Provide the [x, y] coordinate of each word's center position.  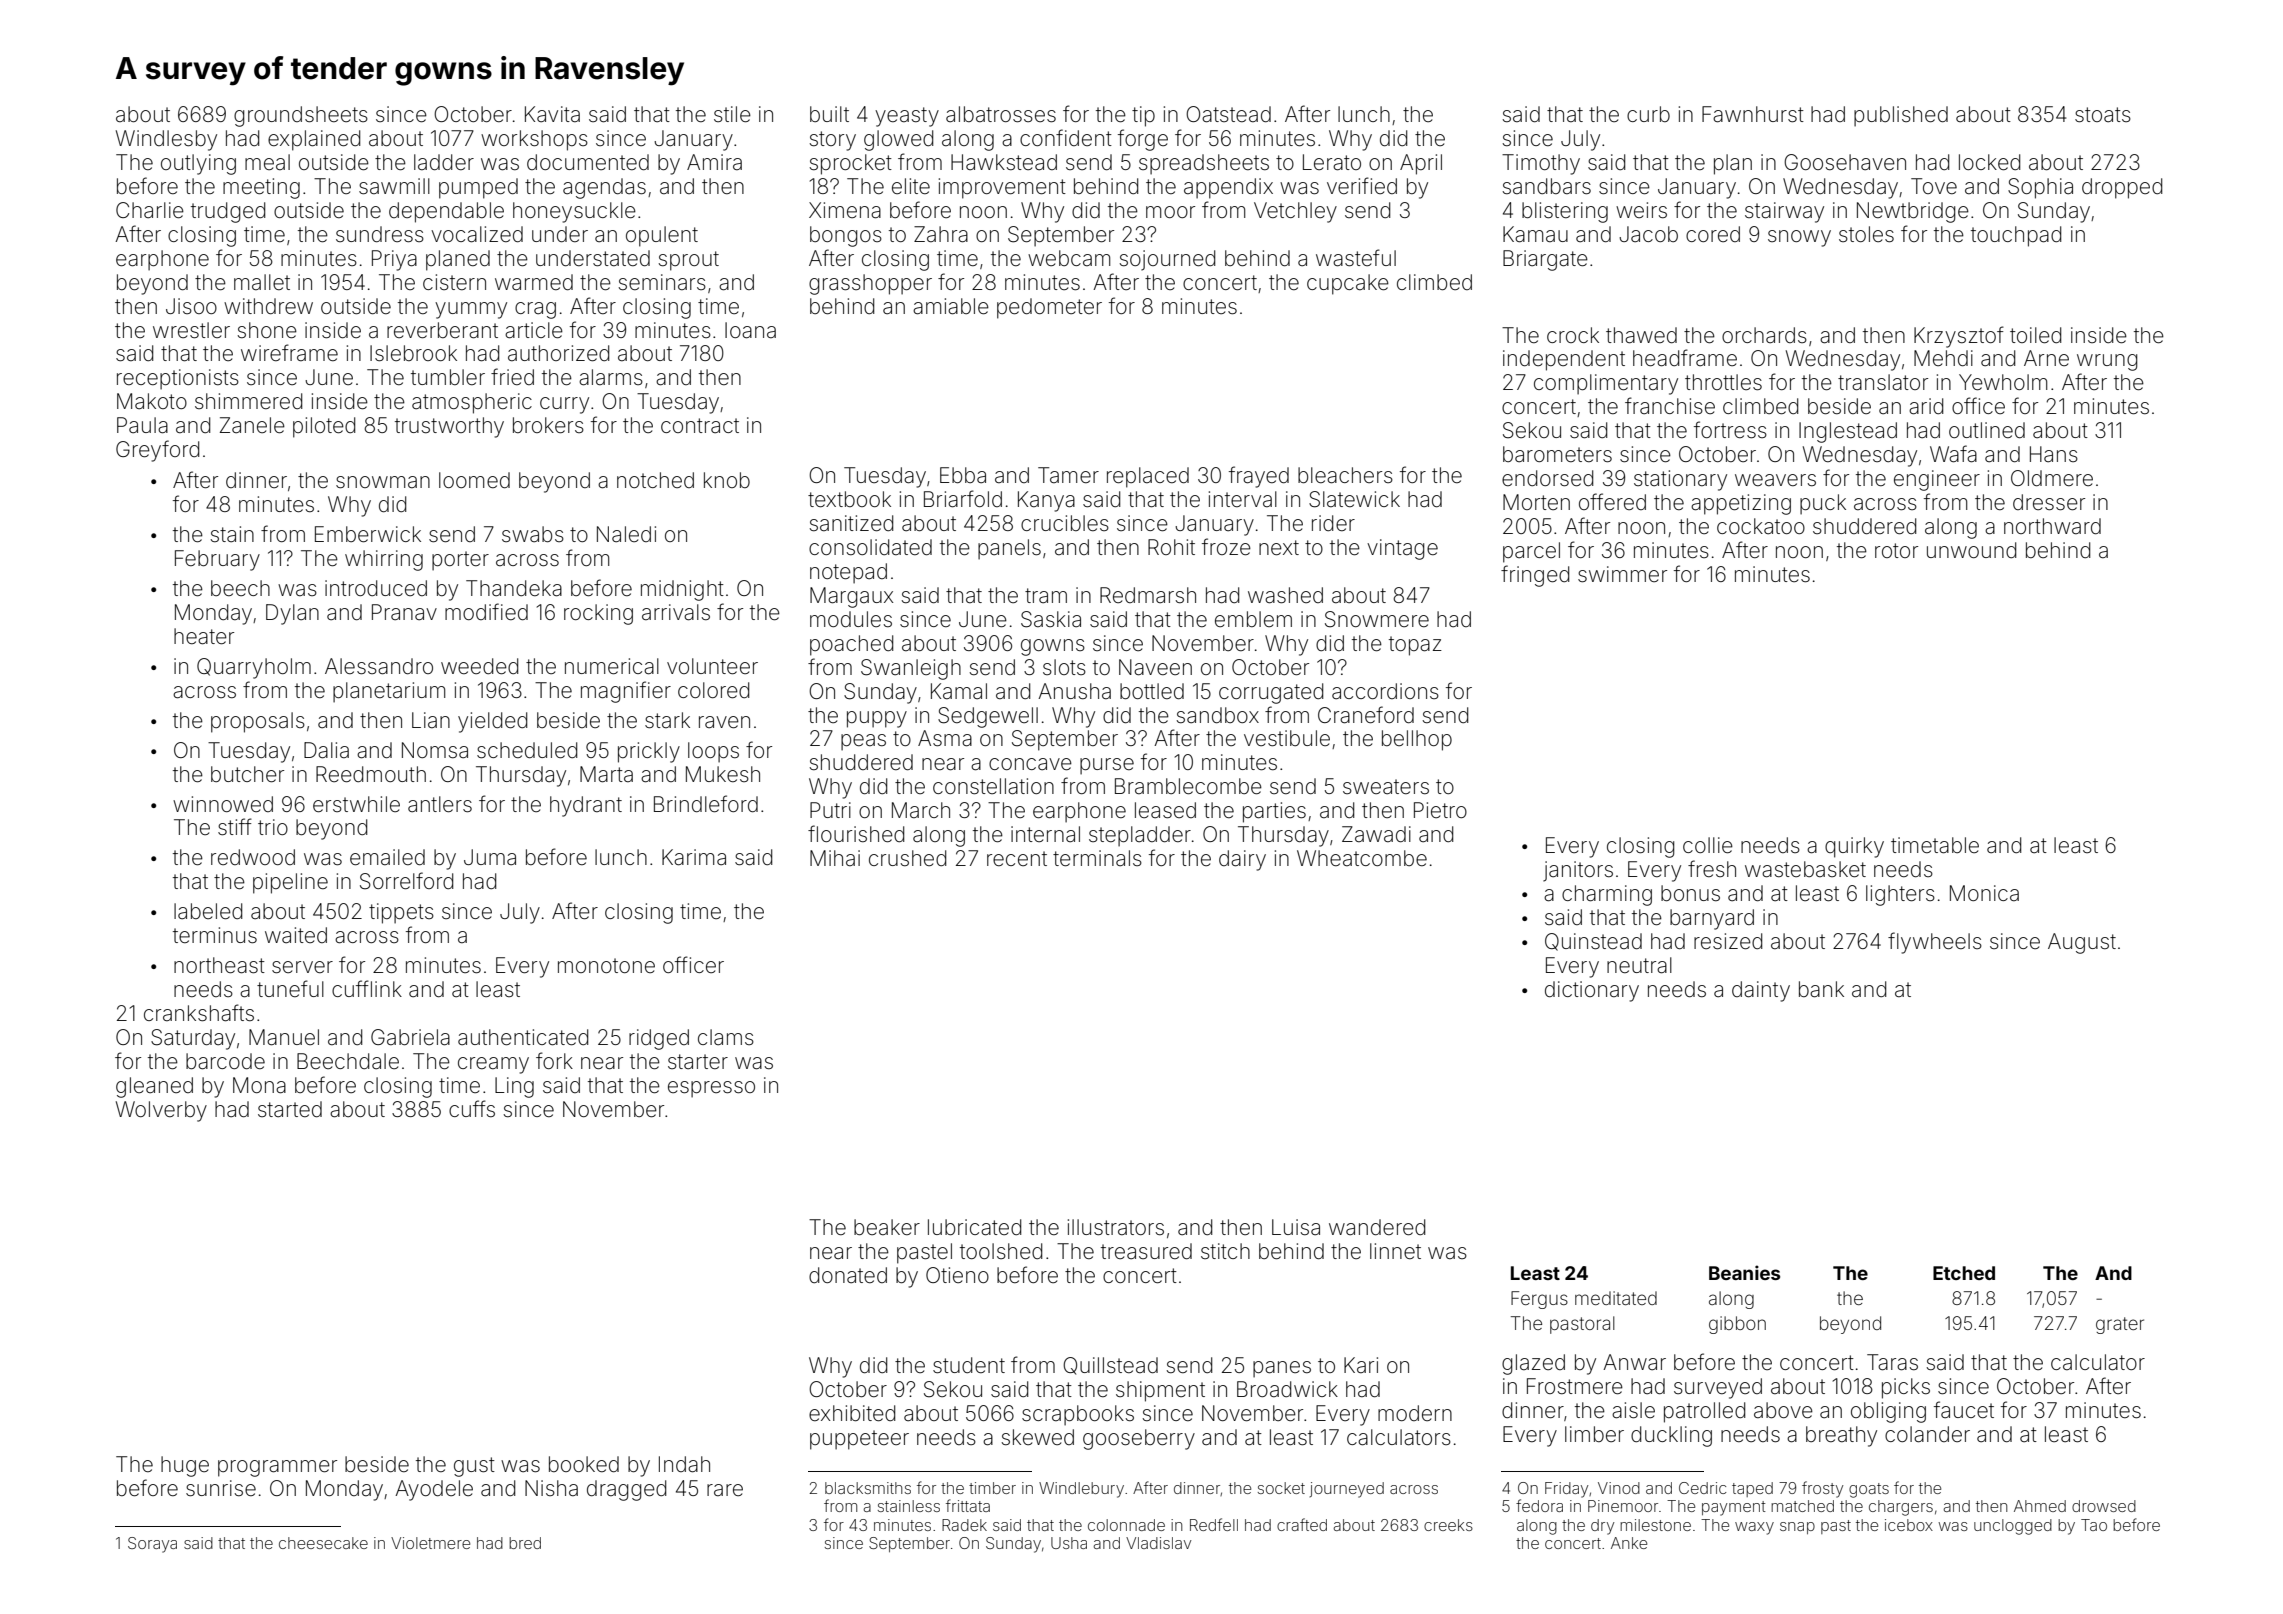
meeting [261, 188]
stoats [2103, 115]
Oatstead [1228, 114]
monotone [606, 965]
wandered [1377, 1227]
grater [2120, 1325]
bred [525, 1543]
